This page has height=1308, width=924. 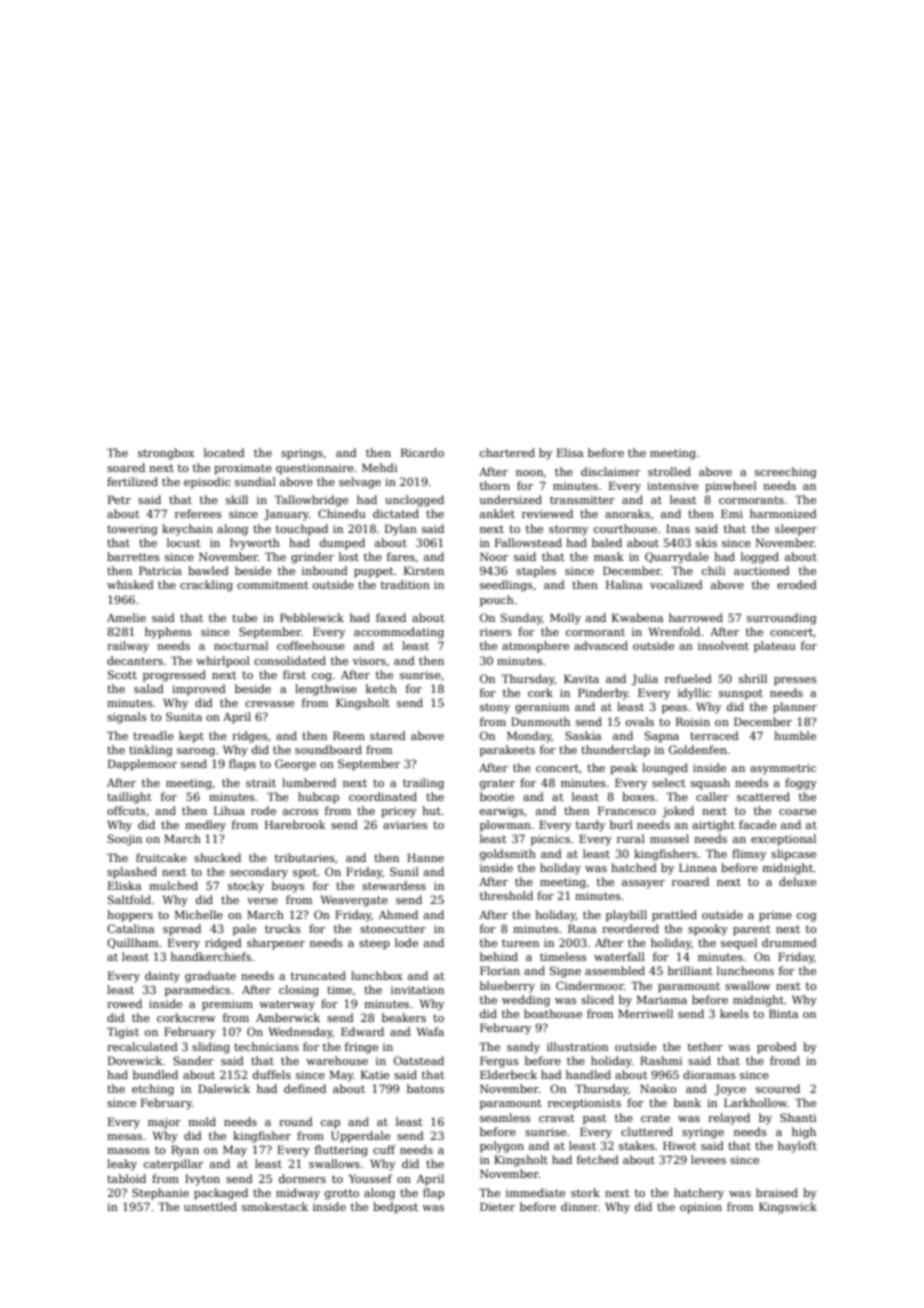 What do you see at coordinates (160, 1194) in the page?
I see `Stephanie` at bounding box center [160, 1194].
